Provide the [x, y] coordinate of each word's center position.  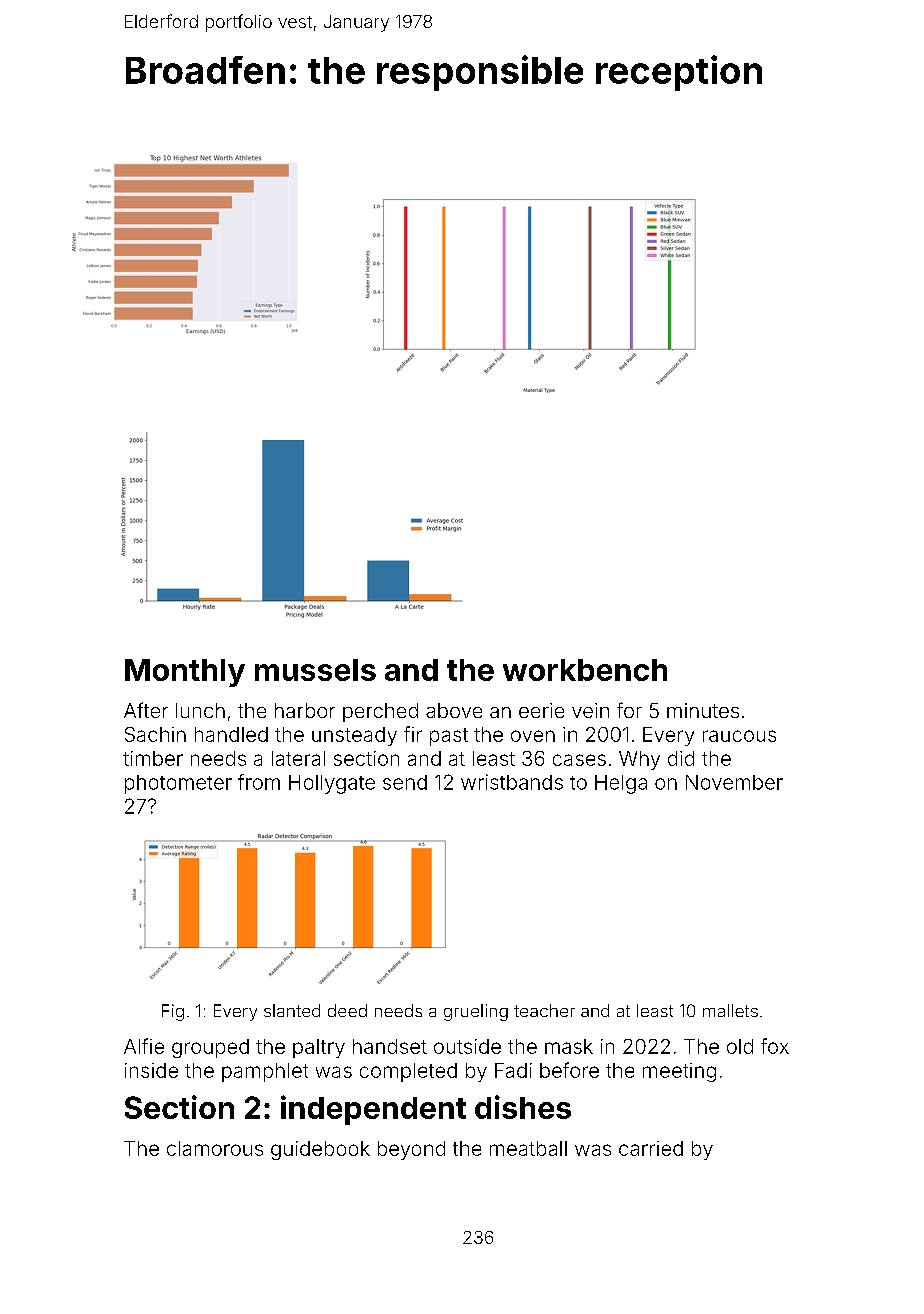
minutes [703, 710]
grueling [476, 1012]
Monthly [185, 673]
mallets [730, 1010]
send [405, 782]
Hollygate [332, 784]
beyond [411, 1150]
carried [651, 1148]
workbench [585, 670]
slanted [292, 1010]
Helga [621, 784]
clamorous [215, 1148]
